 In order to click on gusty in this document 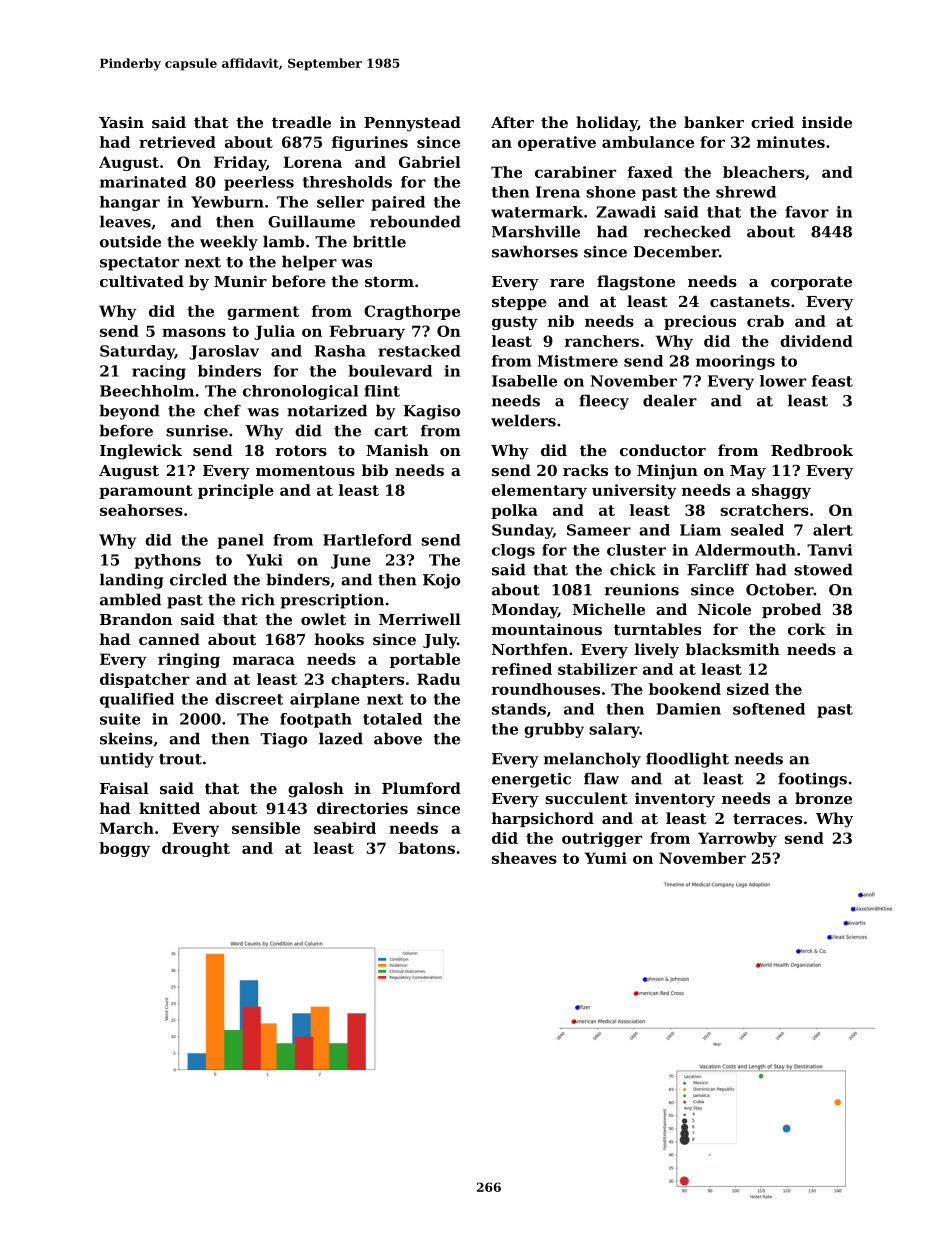, I will do `click(515, 323)`.
